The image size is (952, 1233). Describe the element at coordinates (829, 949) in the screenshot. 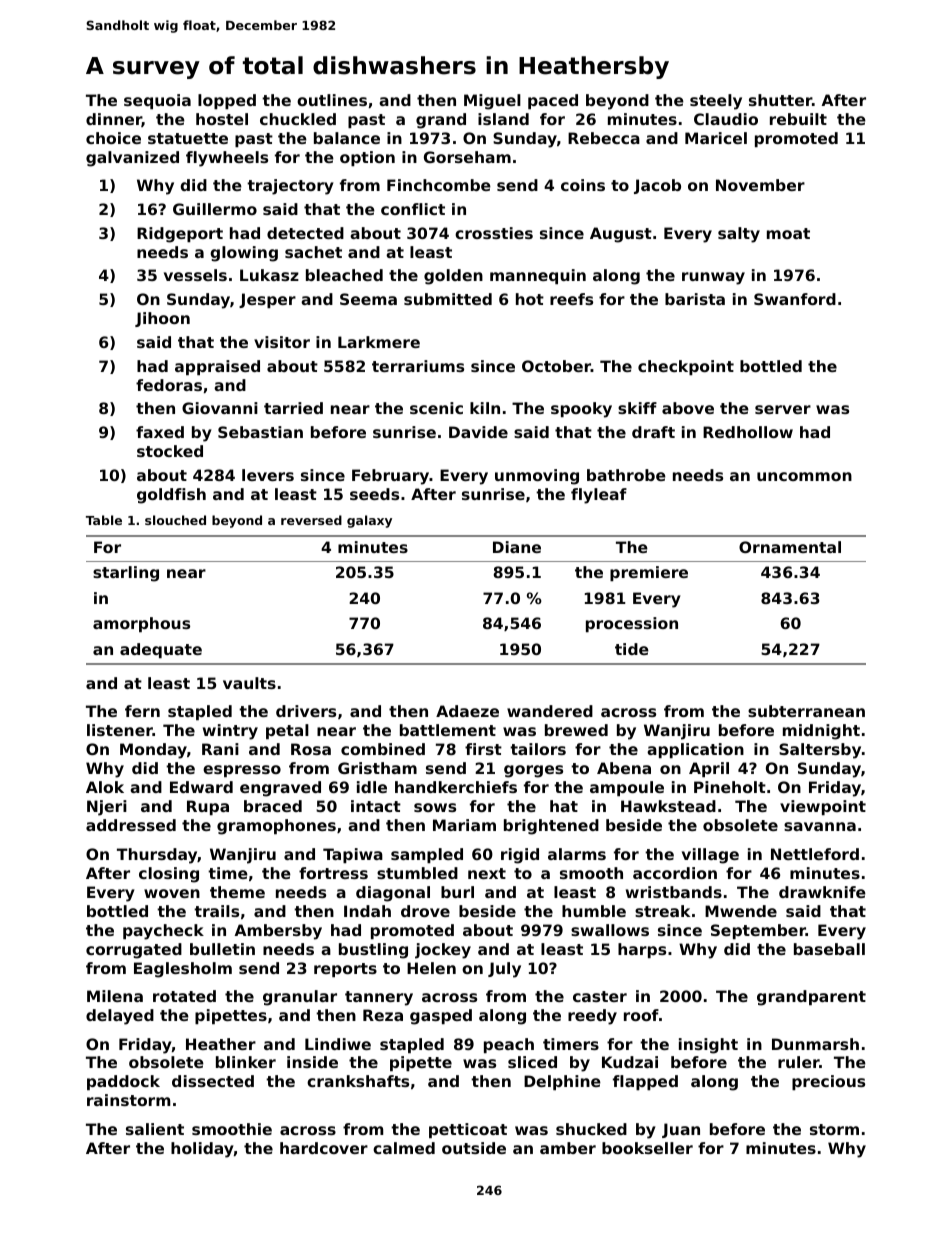

I see `baseball` at that location.
